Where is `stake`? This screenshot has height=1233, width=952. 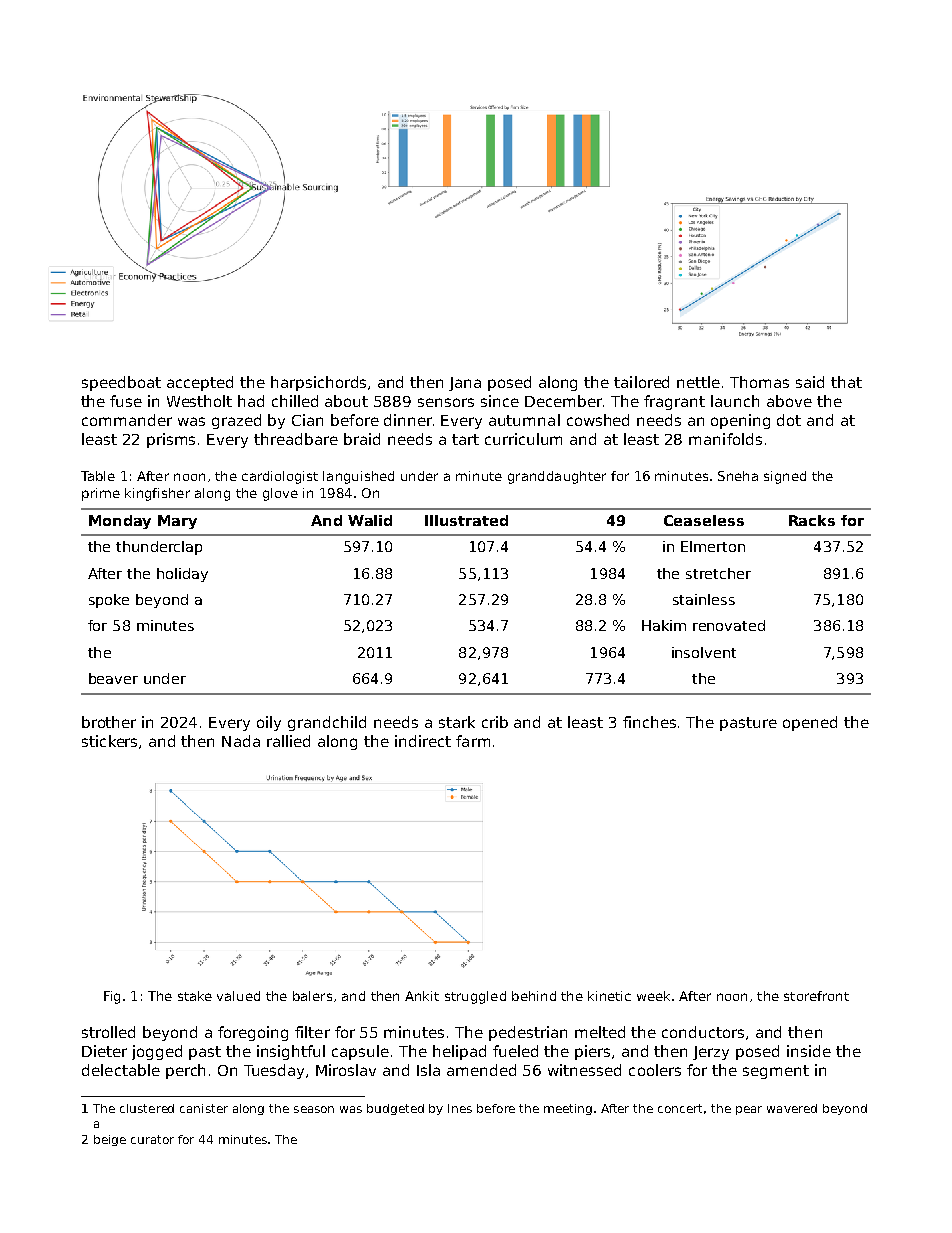 stake is located at coordinates (195, 996).
